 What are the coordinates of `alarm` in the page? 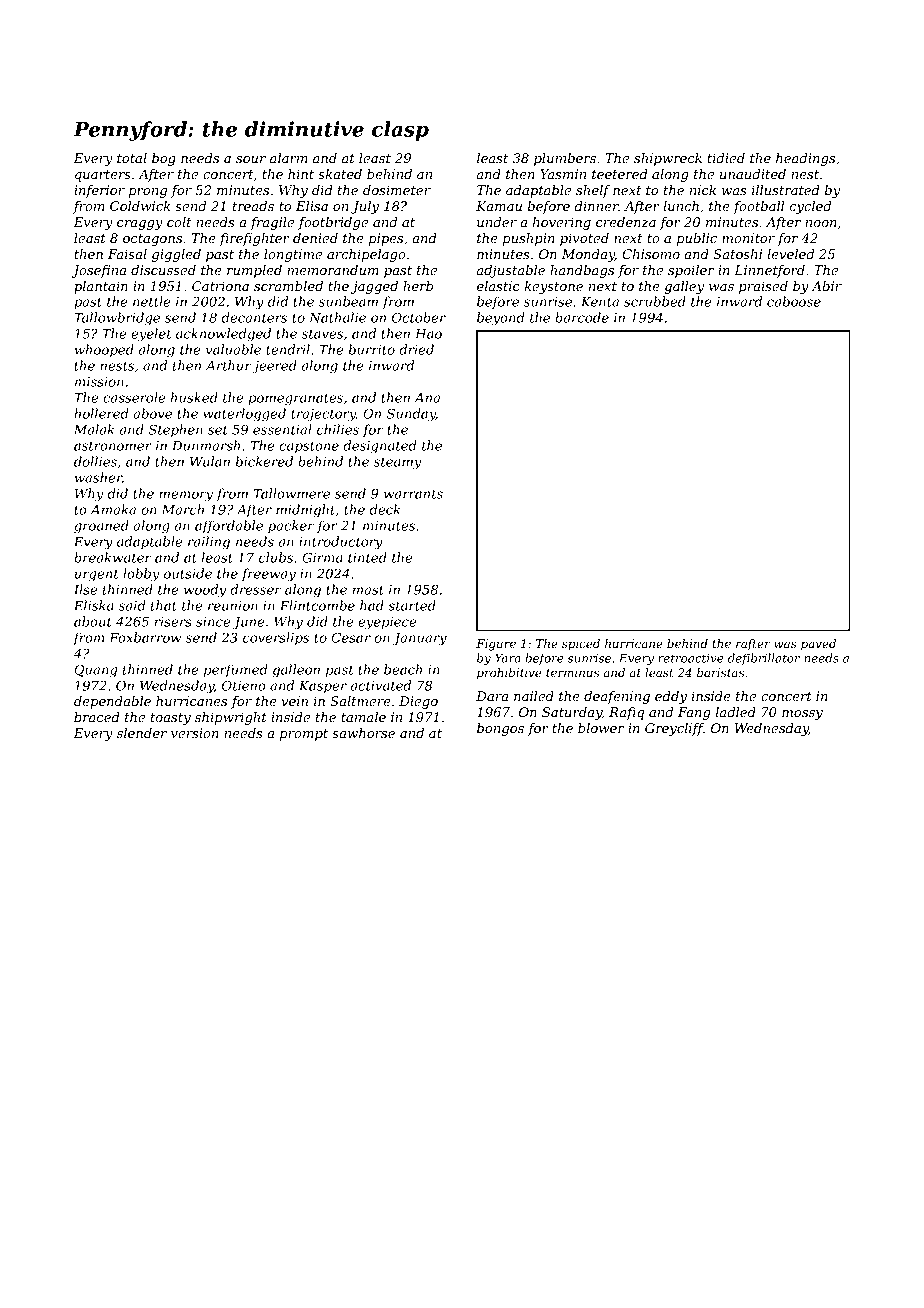 It's located at (288, 158).
